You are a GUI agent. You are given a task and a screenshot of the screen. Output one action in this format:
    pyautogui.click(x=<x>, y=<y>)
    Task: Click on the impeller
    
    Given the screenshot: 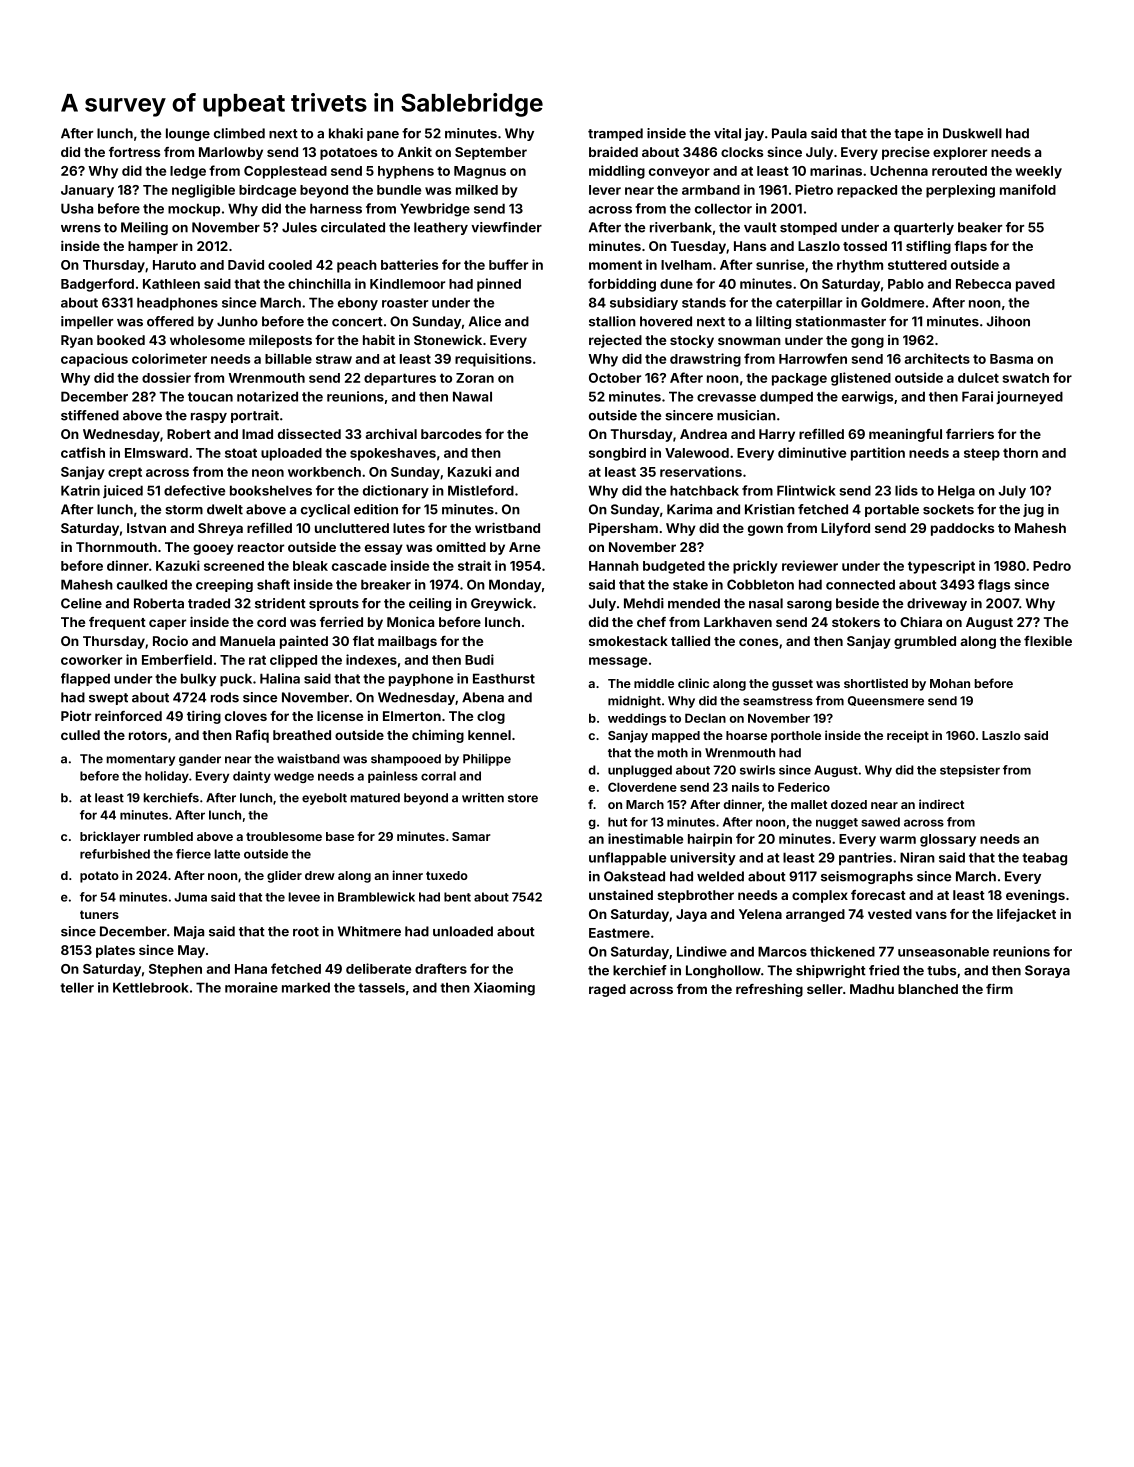 What is the action you would take?
    pyautogui.click(x=87, y=322)
